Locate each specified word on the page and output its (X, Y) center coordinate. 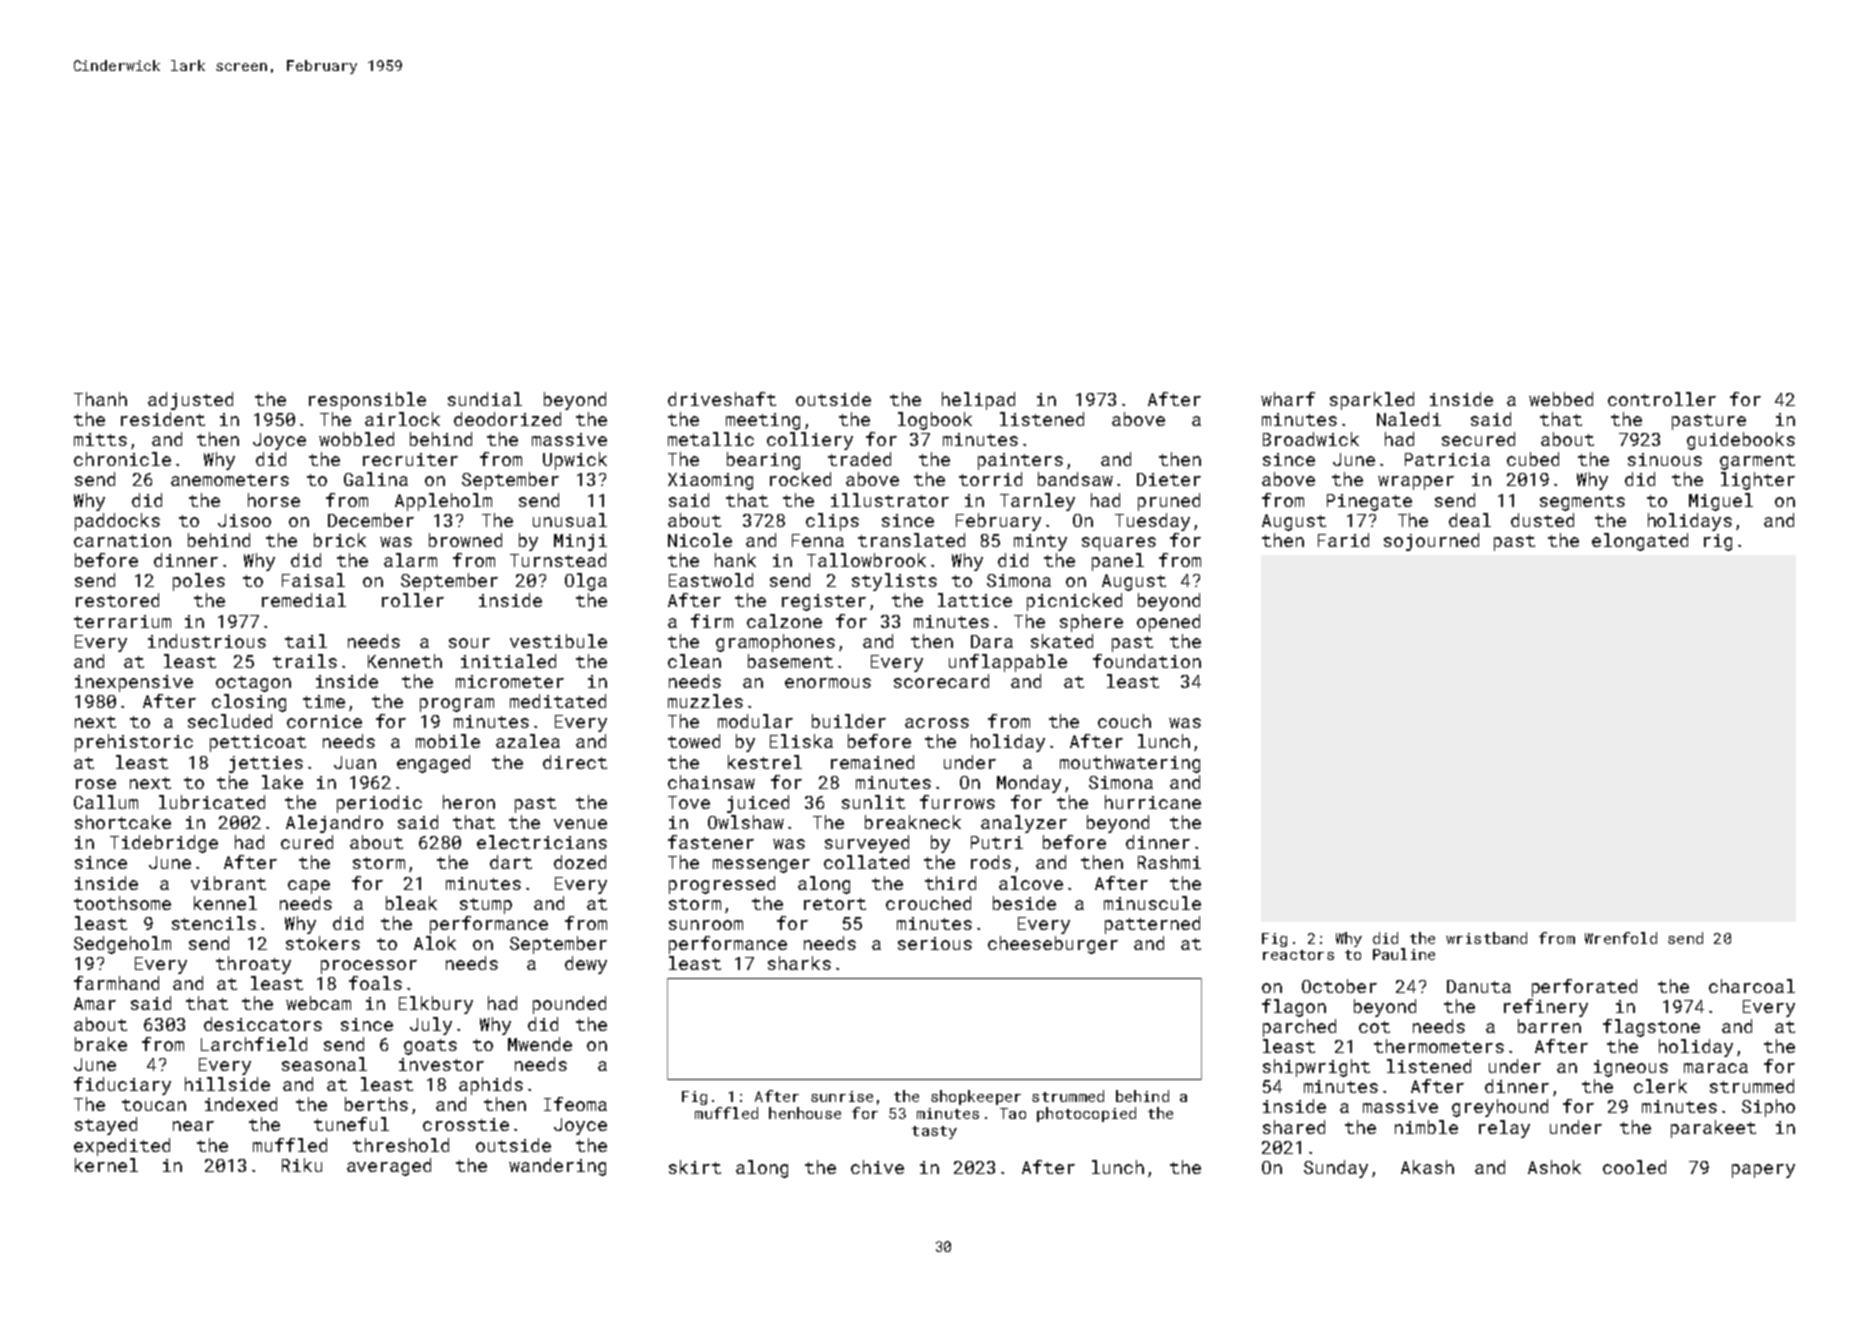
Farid (1343, 540)
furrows (957, 802)
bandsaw (1075, 479)
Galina (376, 479)
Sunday (1336, 1169)
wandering (557, 1167)
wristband (1486, 938)
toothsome (122, 903)
